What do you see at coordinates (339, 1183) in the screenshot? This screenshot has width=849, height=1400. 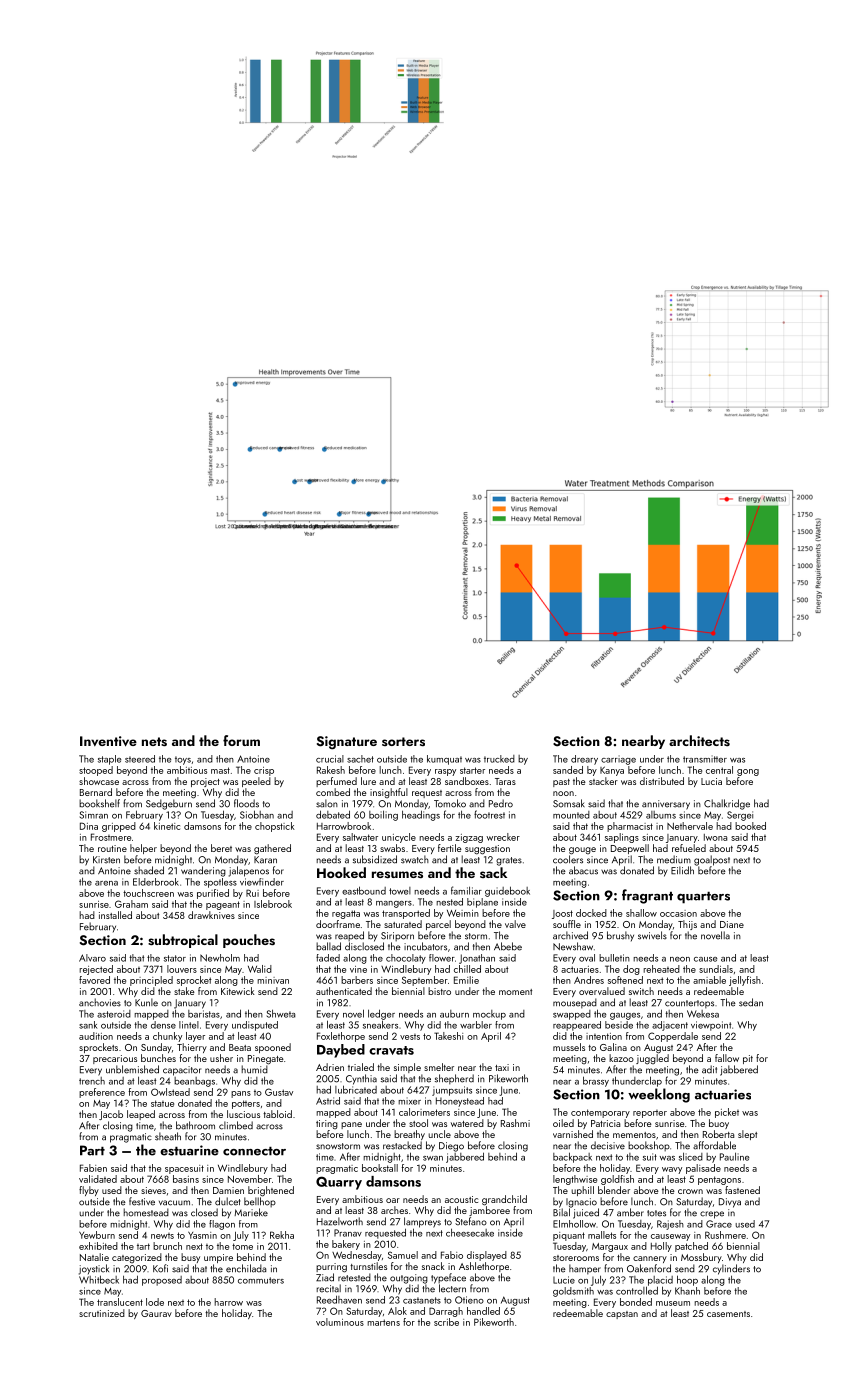 I see `Quarry` at bounding box center [339, 1183].
